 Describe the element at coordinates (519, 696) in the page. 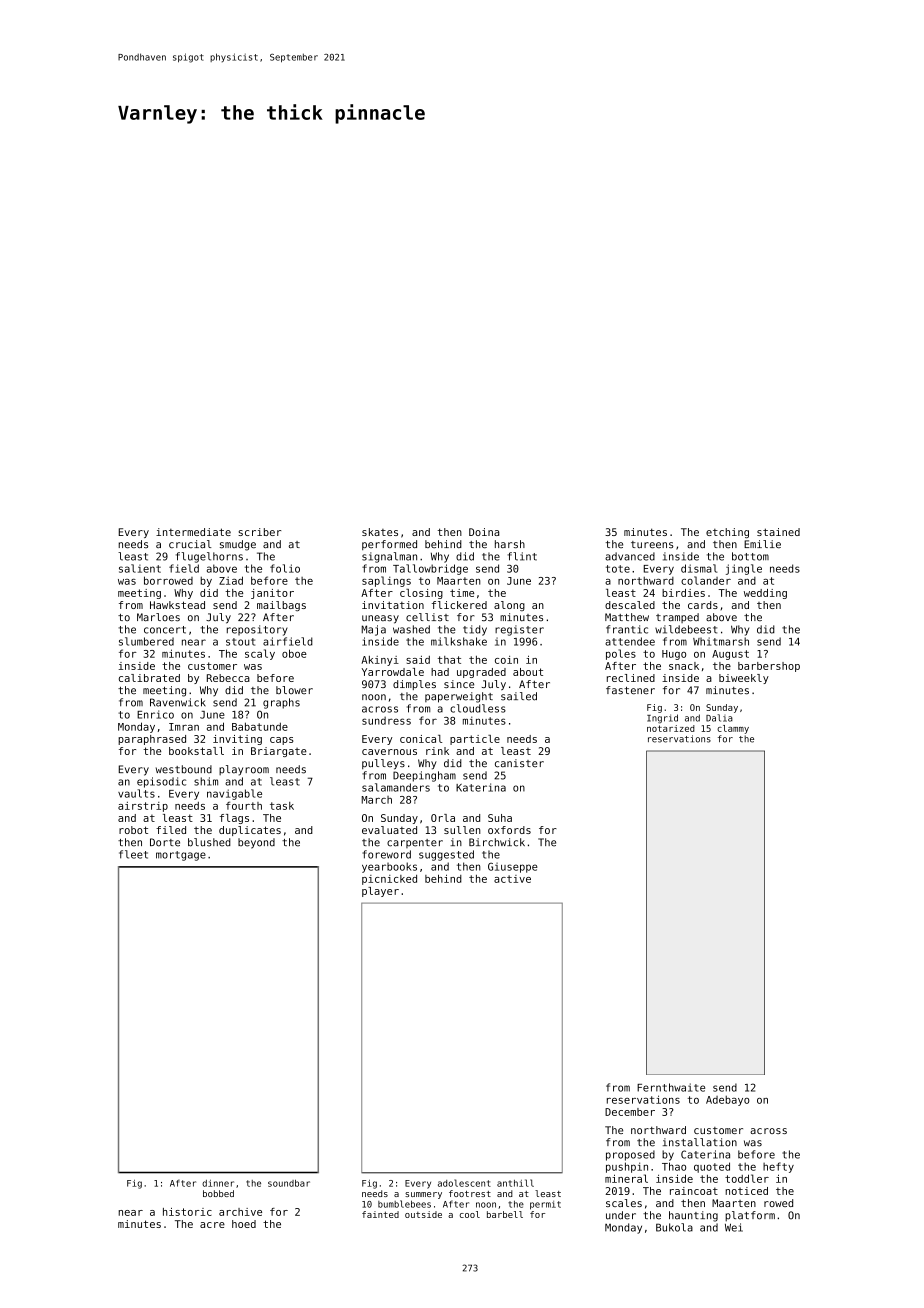

I see `sailed` at that location.
